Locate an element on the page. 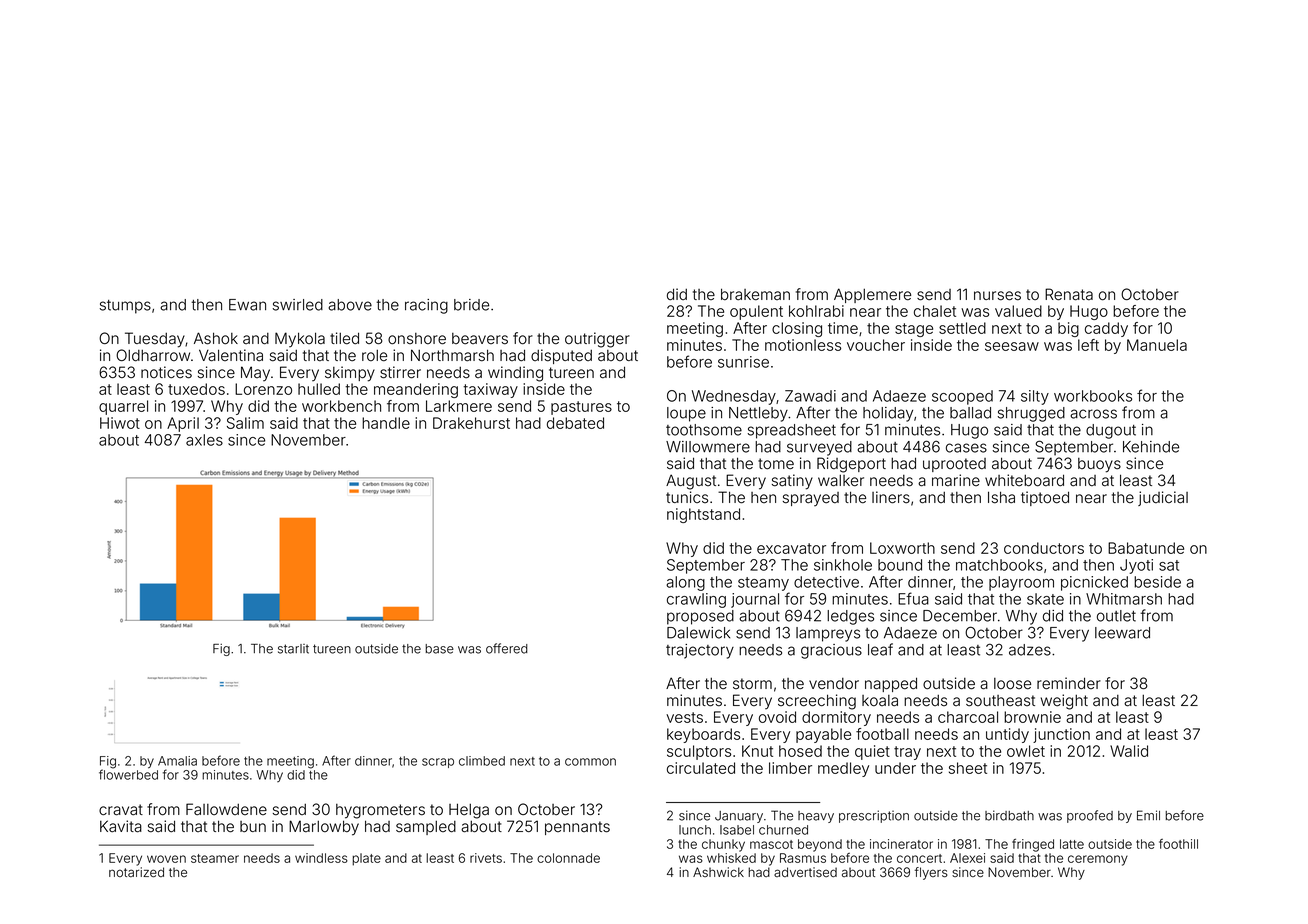 The width and height of the image is (1308, 924). heavy is located at coordinates (816, 817).
